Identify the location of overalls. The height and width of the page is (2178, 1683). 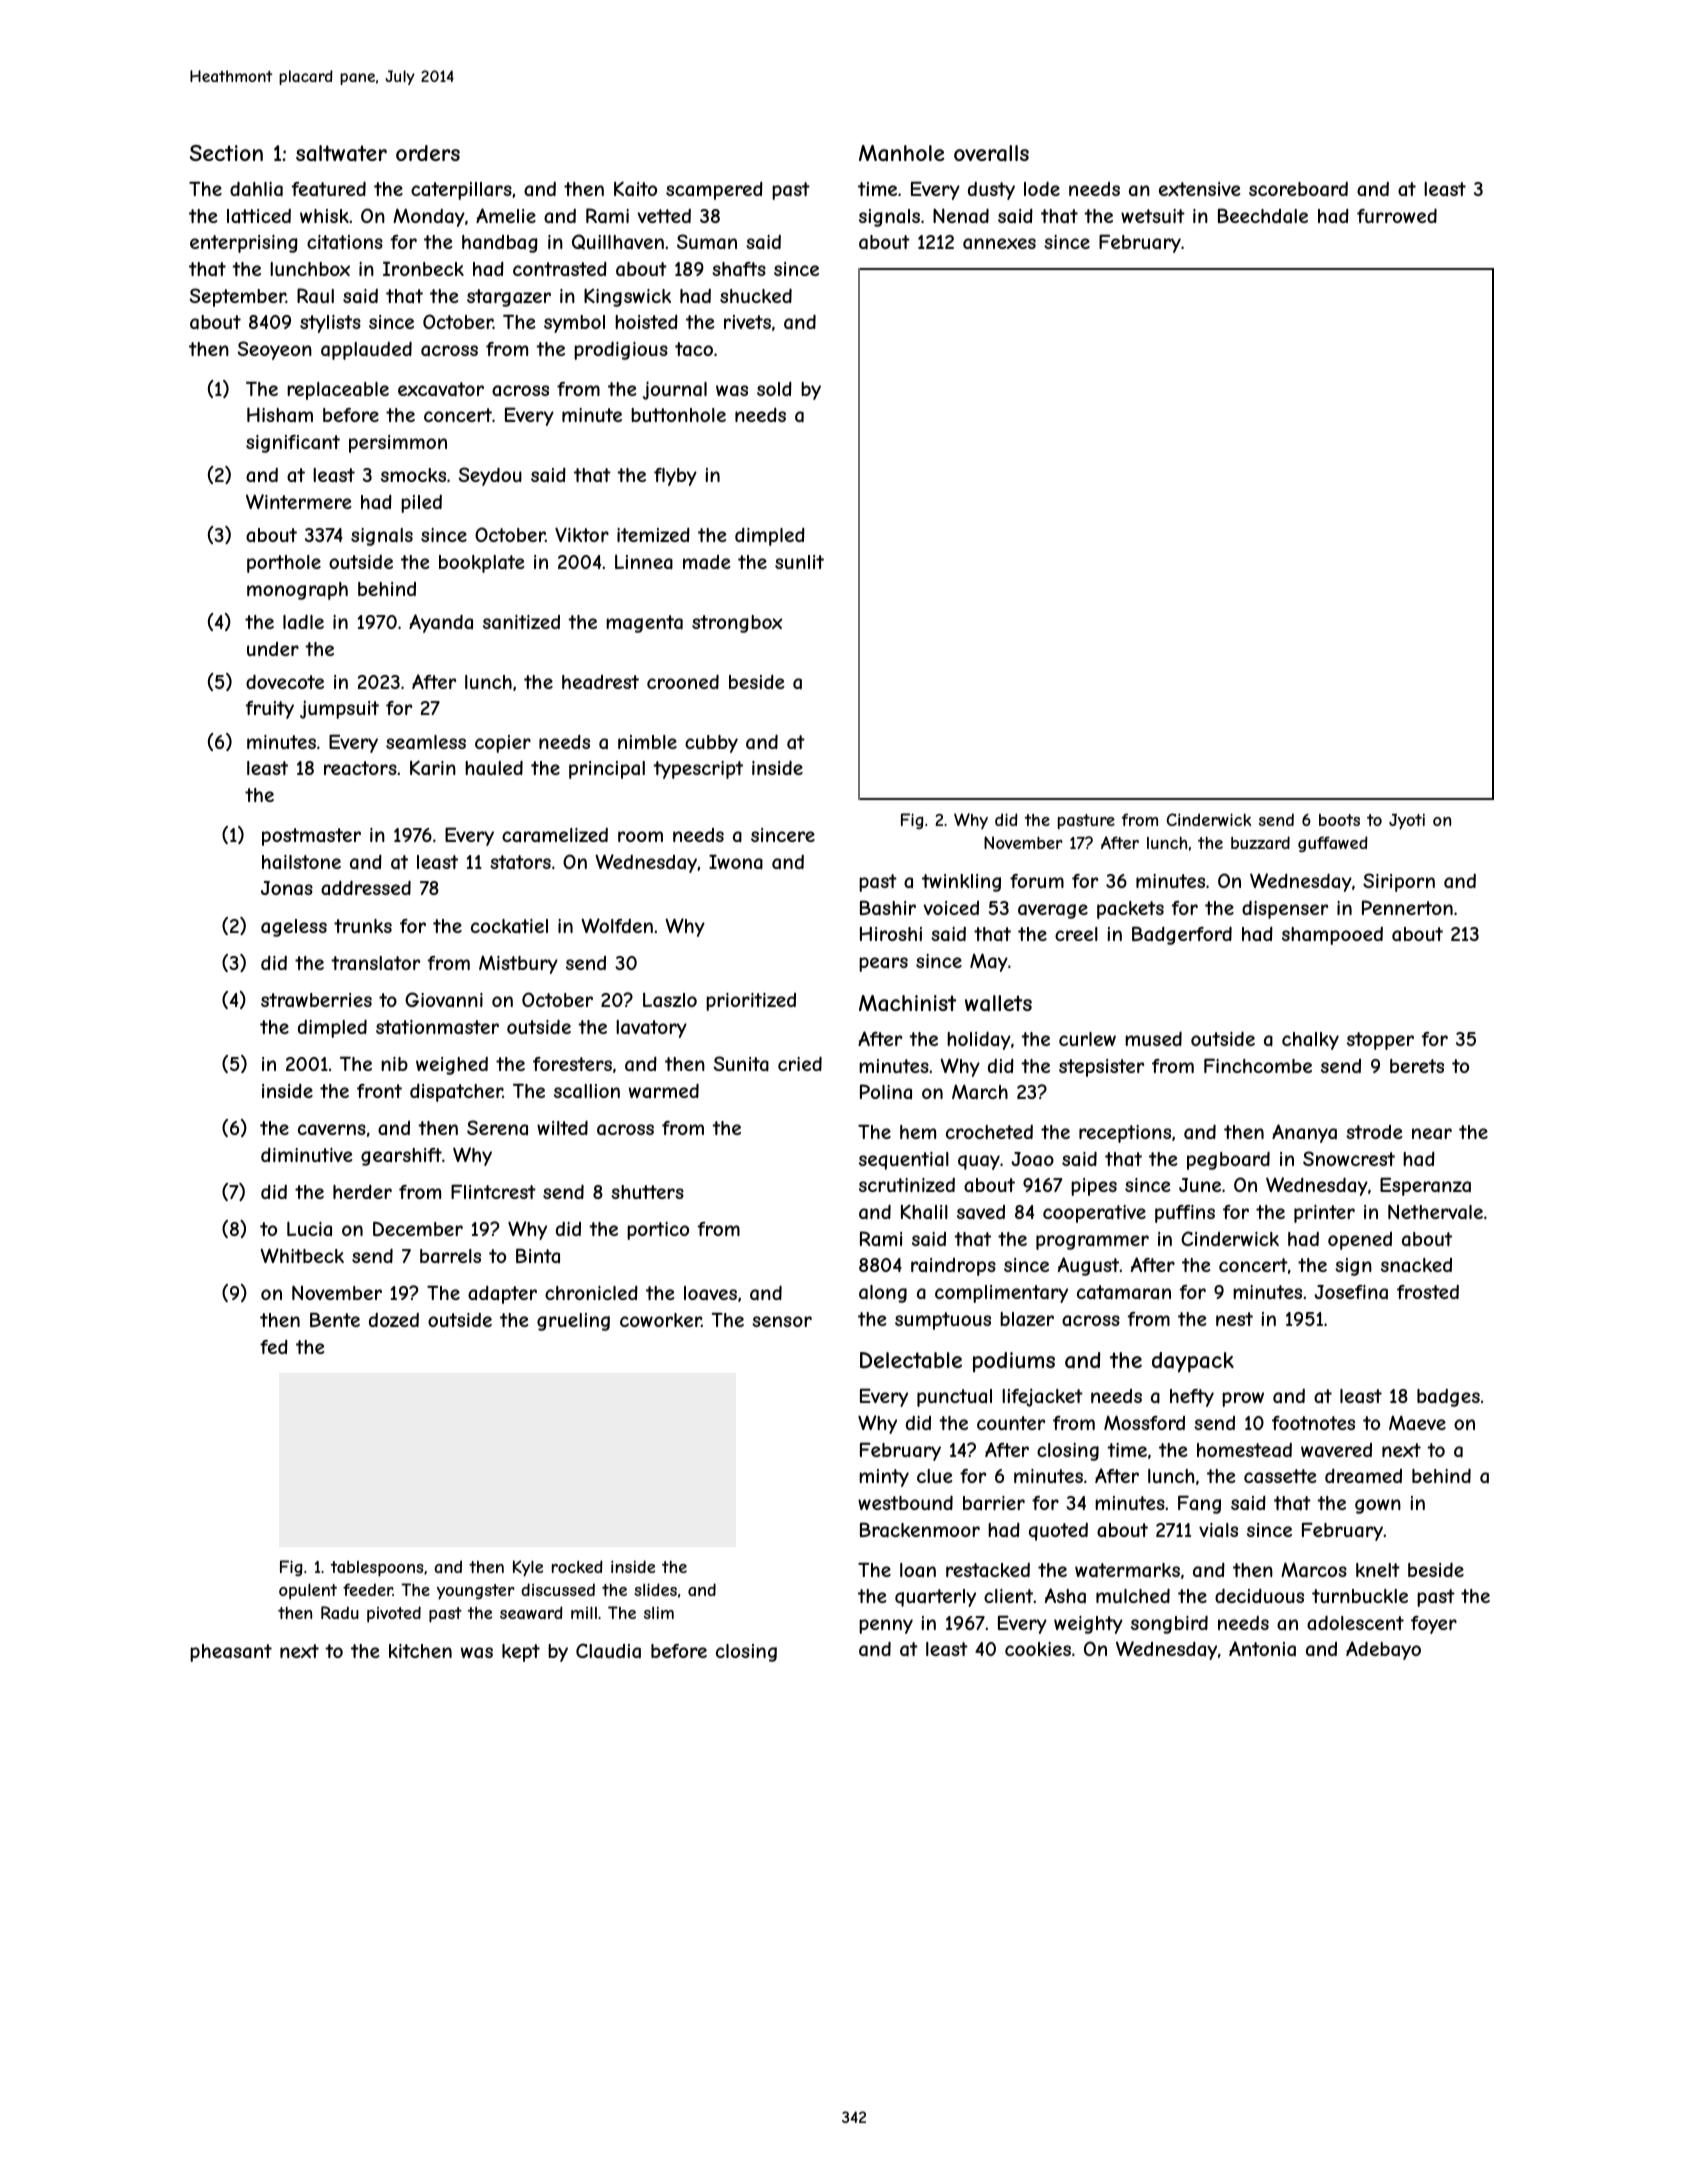
(991, 153).
